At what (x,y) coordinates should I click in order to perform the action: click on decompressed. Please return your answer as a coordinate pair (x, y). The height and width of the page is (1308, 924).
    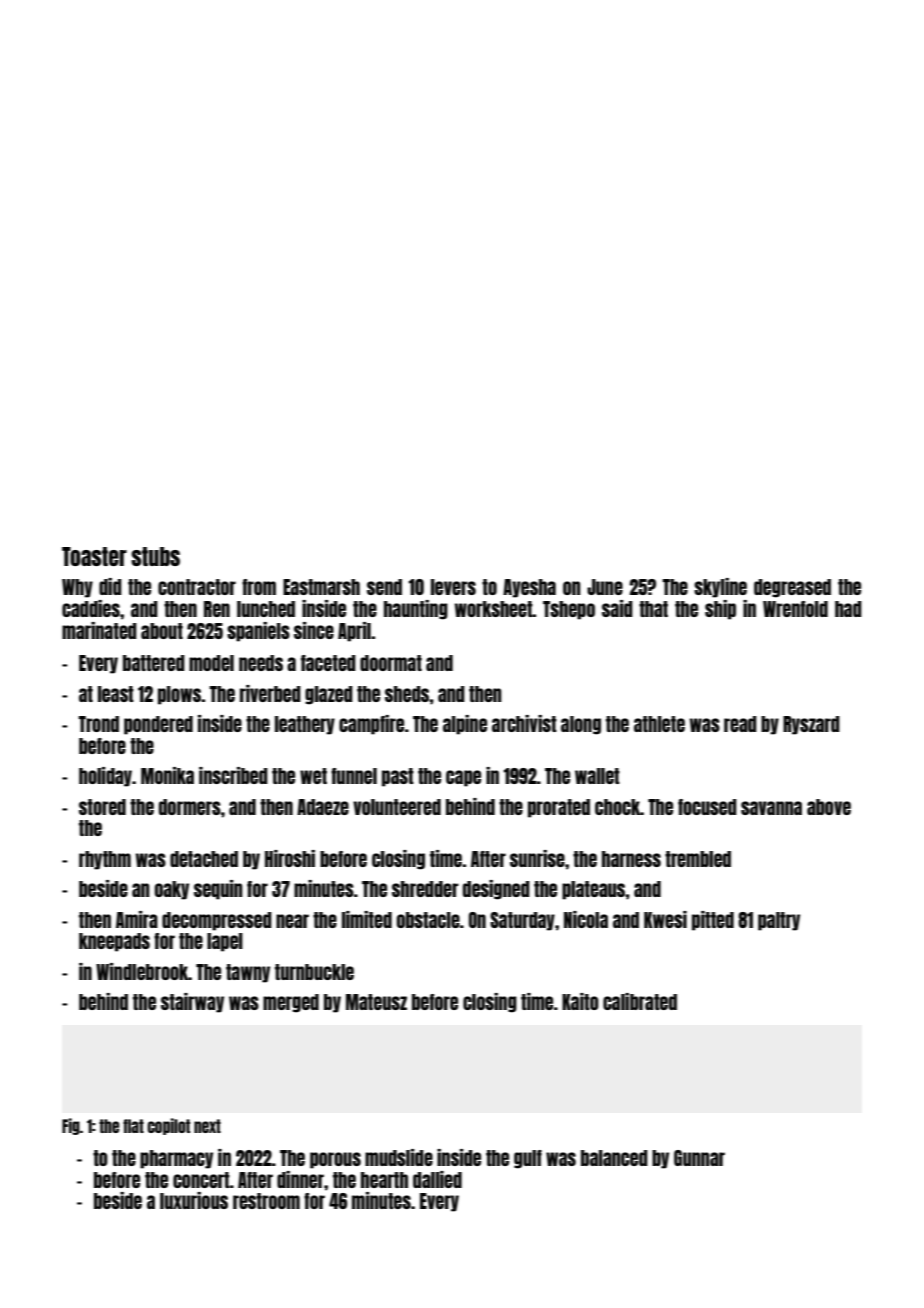
    Looking at the image, I should click on (217, 921).
